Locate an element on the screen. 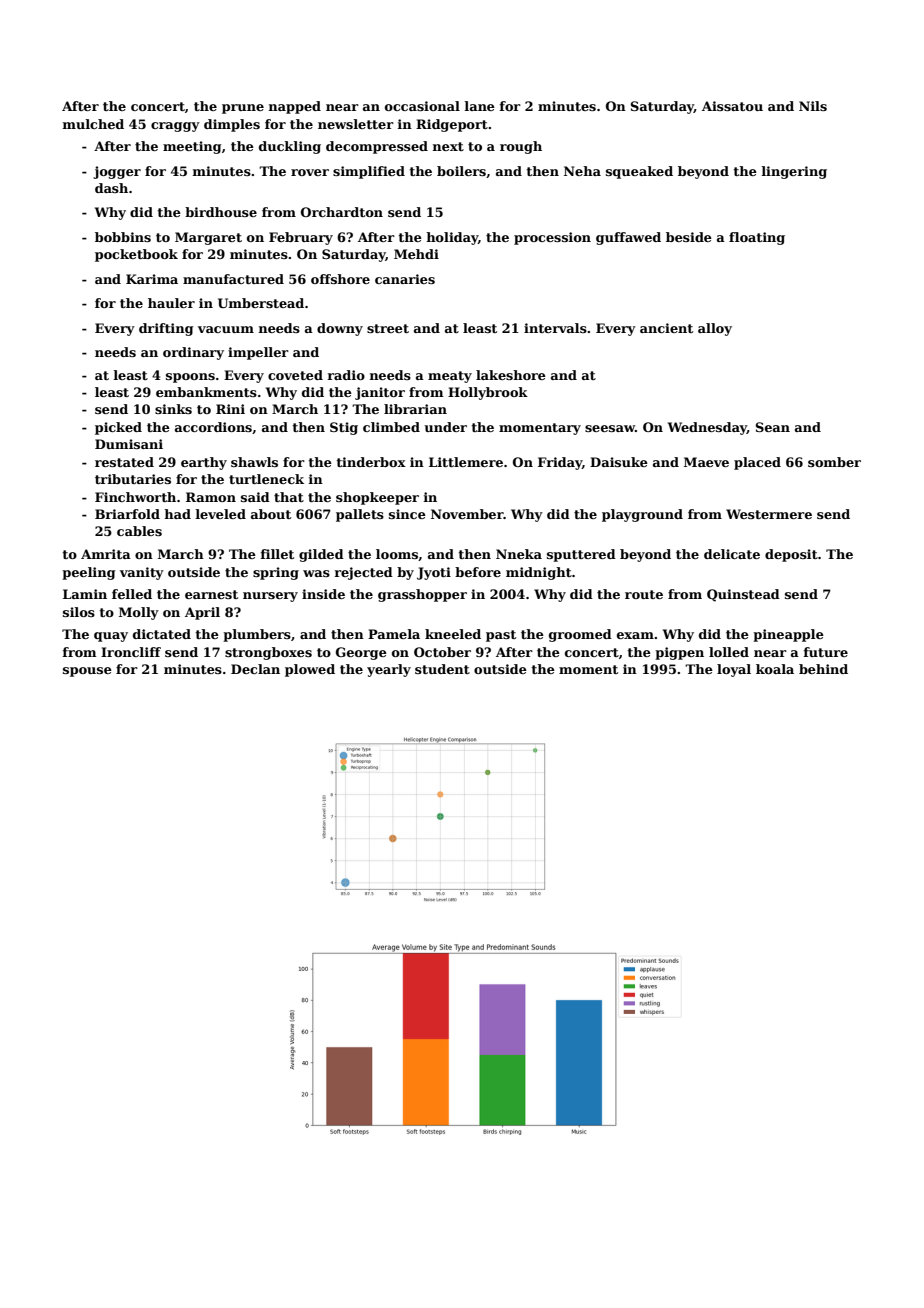 This screenshot has width=924, height=1308. spouse is located at coordinates (87, 672).
